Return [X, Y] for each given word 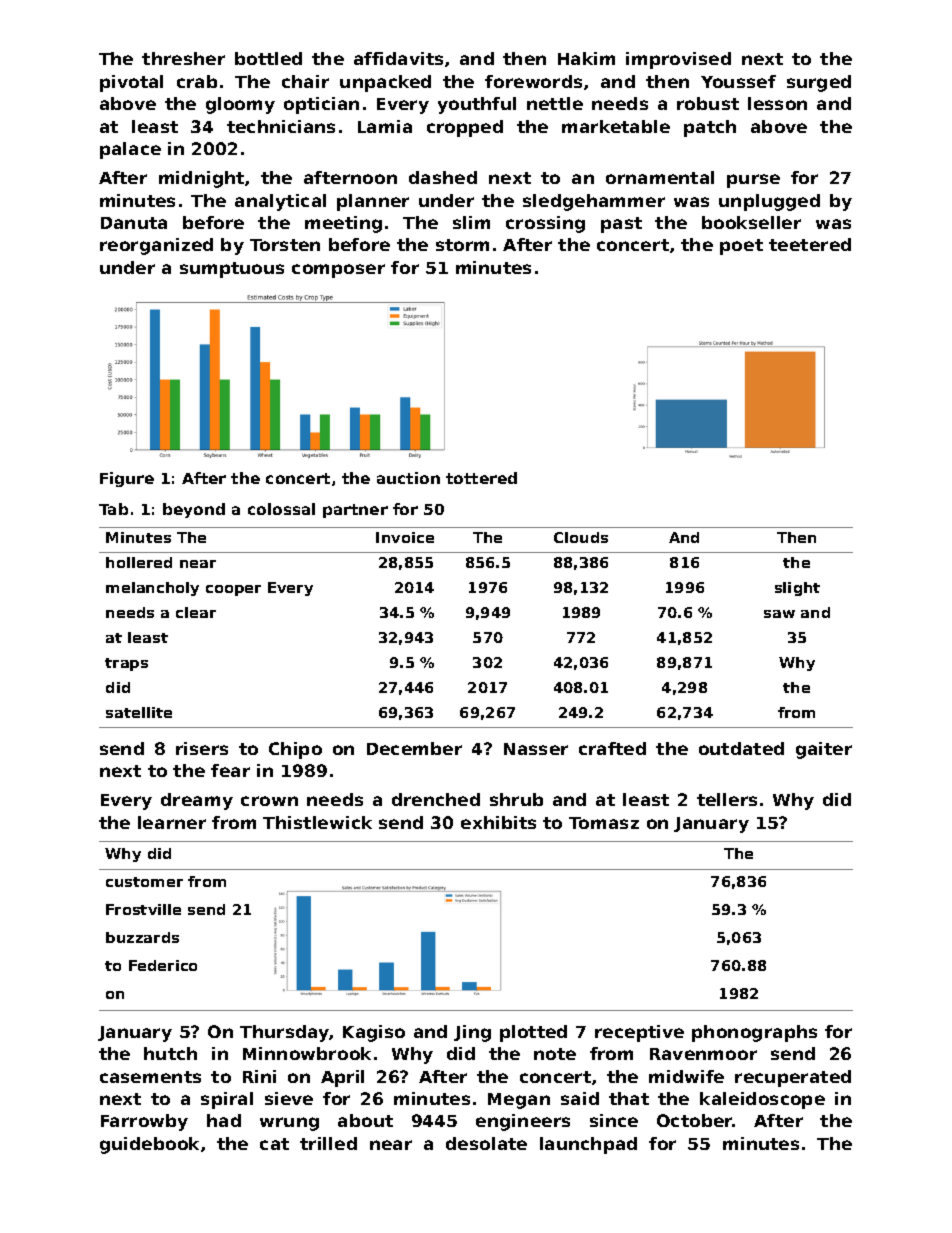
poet [741, 247]
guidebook [149, 1145]
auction [408, 478]
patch [710, 128]
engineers [523, 1122]
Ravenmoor [703, 1054]
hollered [139, 562]
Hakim [586, 58]
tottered [481, 478]
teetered [810, 244]
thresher [183, 58]
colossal [281, 509]
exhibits [498, 822]
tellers [727, 799]
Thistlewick [317, 822]
